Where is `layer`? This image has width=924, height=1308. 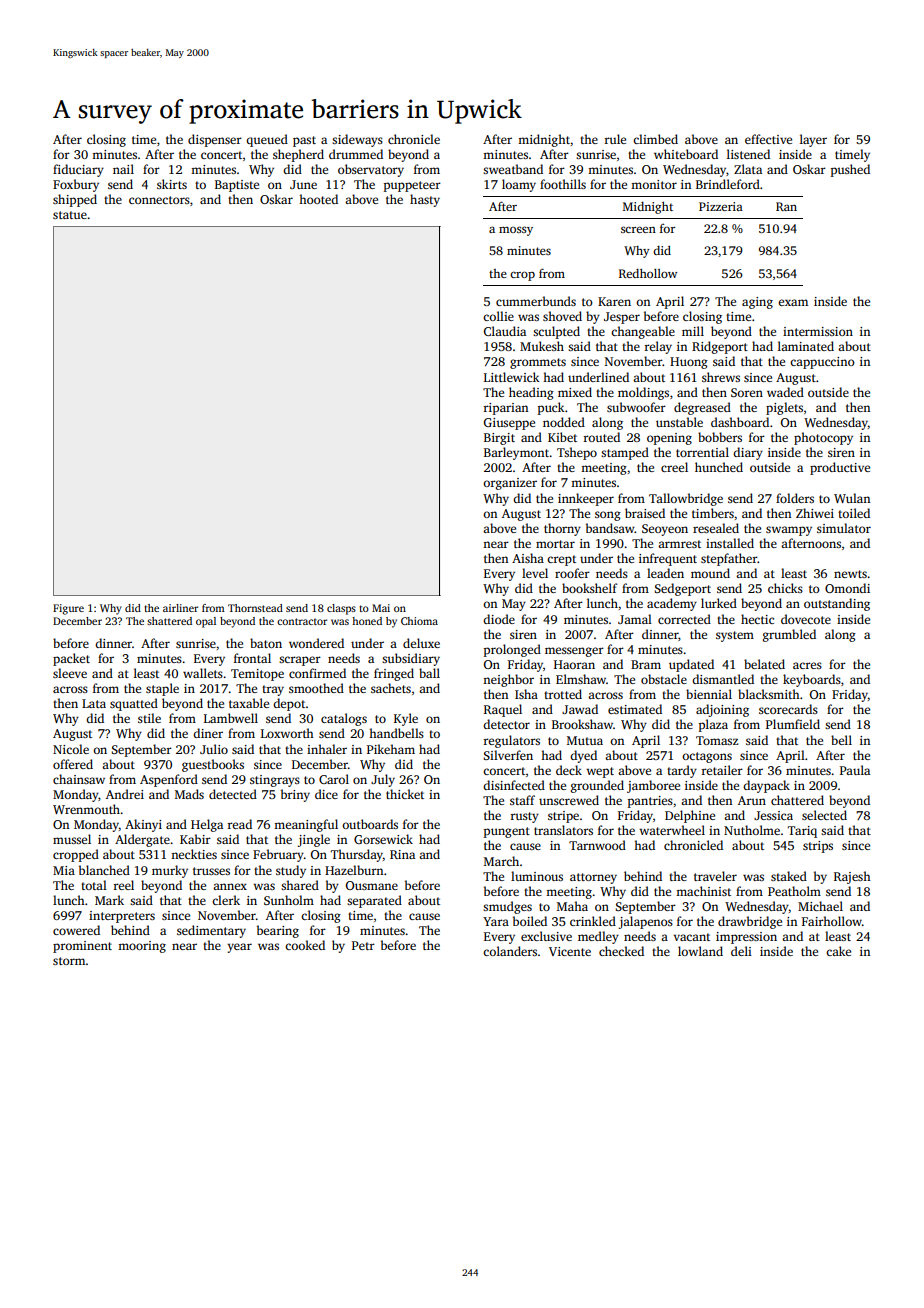
layer is located at coordinates (813, 140).
